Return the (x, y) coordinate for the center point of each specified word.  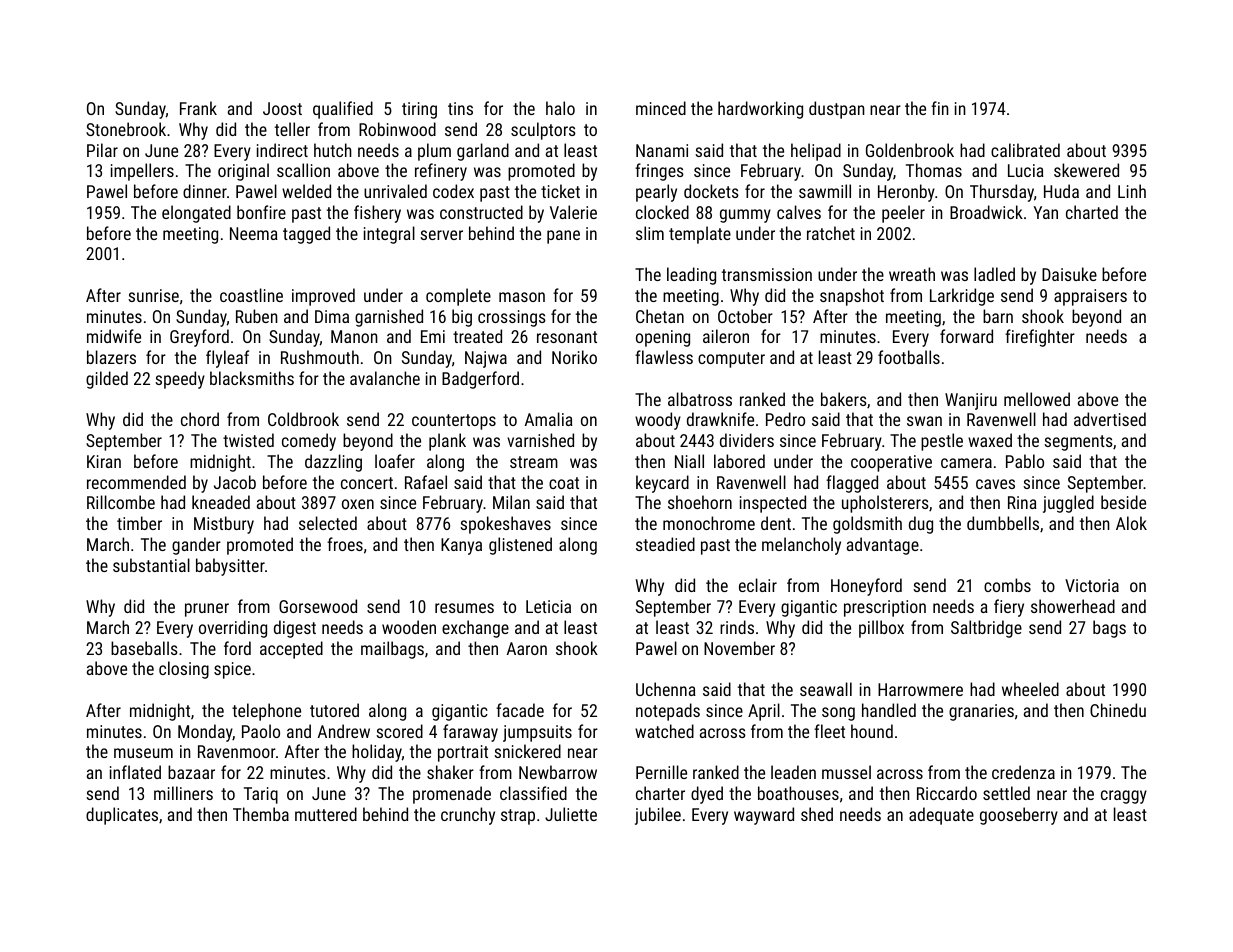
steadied (665, 544)
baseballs (144, 648)
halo (560, 108)
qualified (343, 110)
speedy (180, 380)
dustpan (837, 110)
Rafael (426, 482)
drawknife (720, 419)
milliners (183, 793)
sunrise (153, 295)
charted (1092, 212)
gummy (745, 216)
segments (1078, 443)
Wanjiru (971, 401)
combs (1007, 585)
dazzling (333, 463)
